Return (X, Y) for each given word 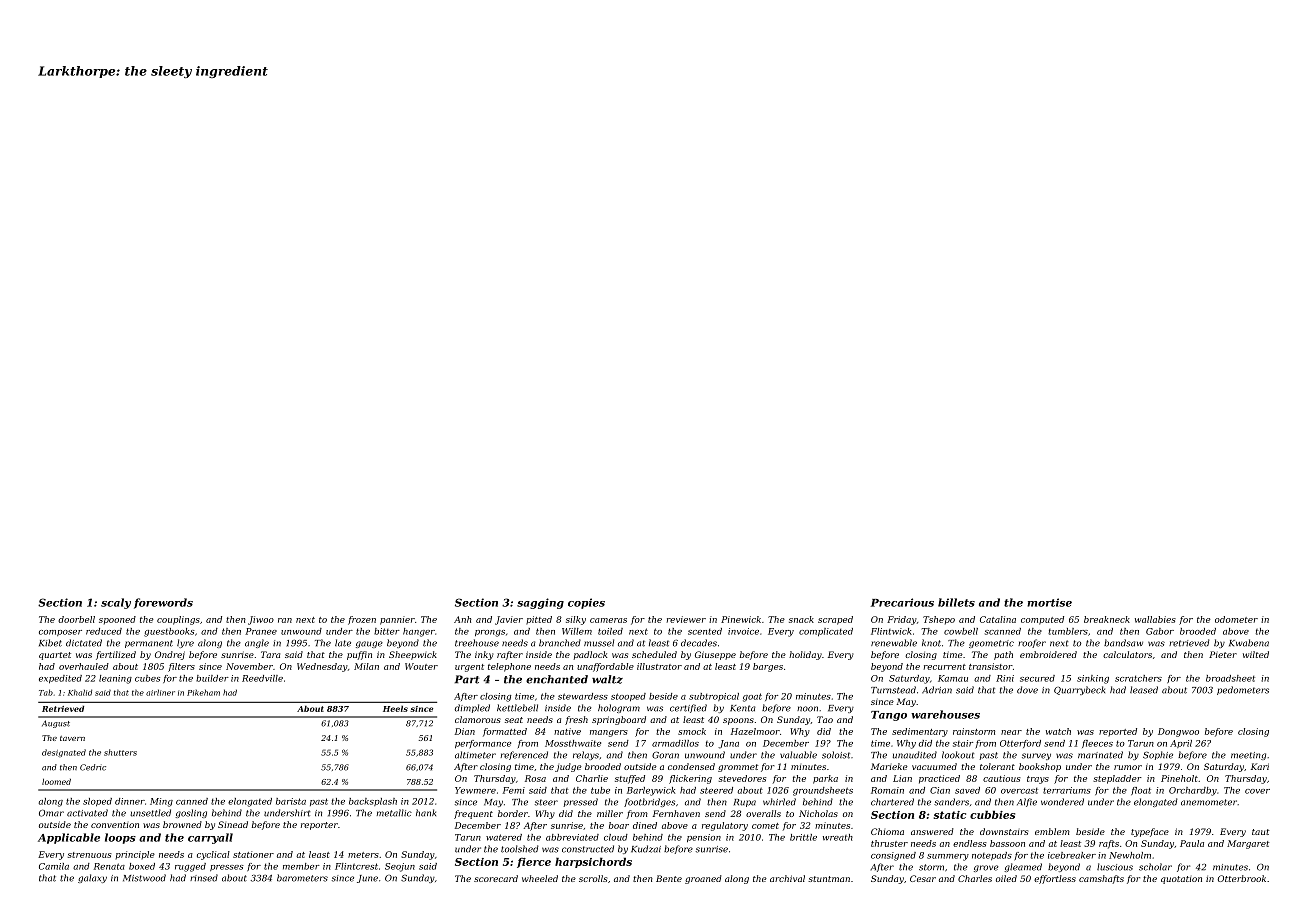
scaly (116, 603)
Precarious (902, 602)
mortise (1049, 602)
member (301, 866)
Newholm (1130, 855)
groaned (703, 879)
